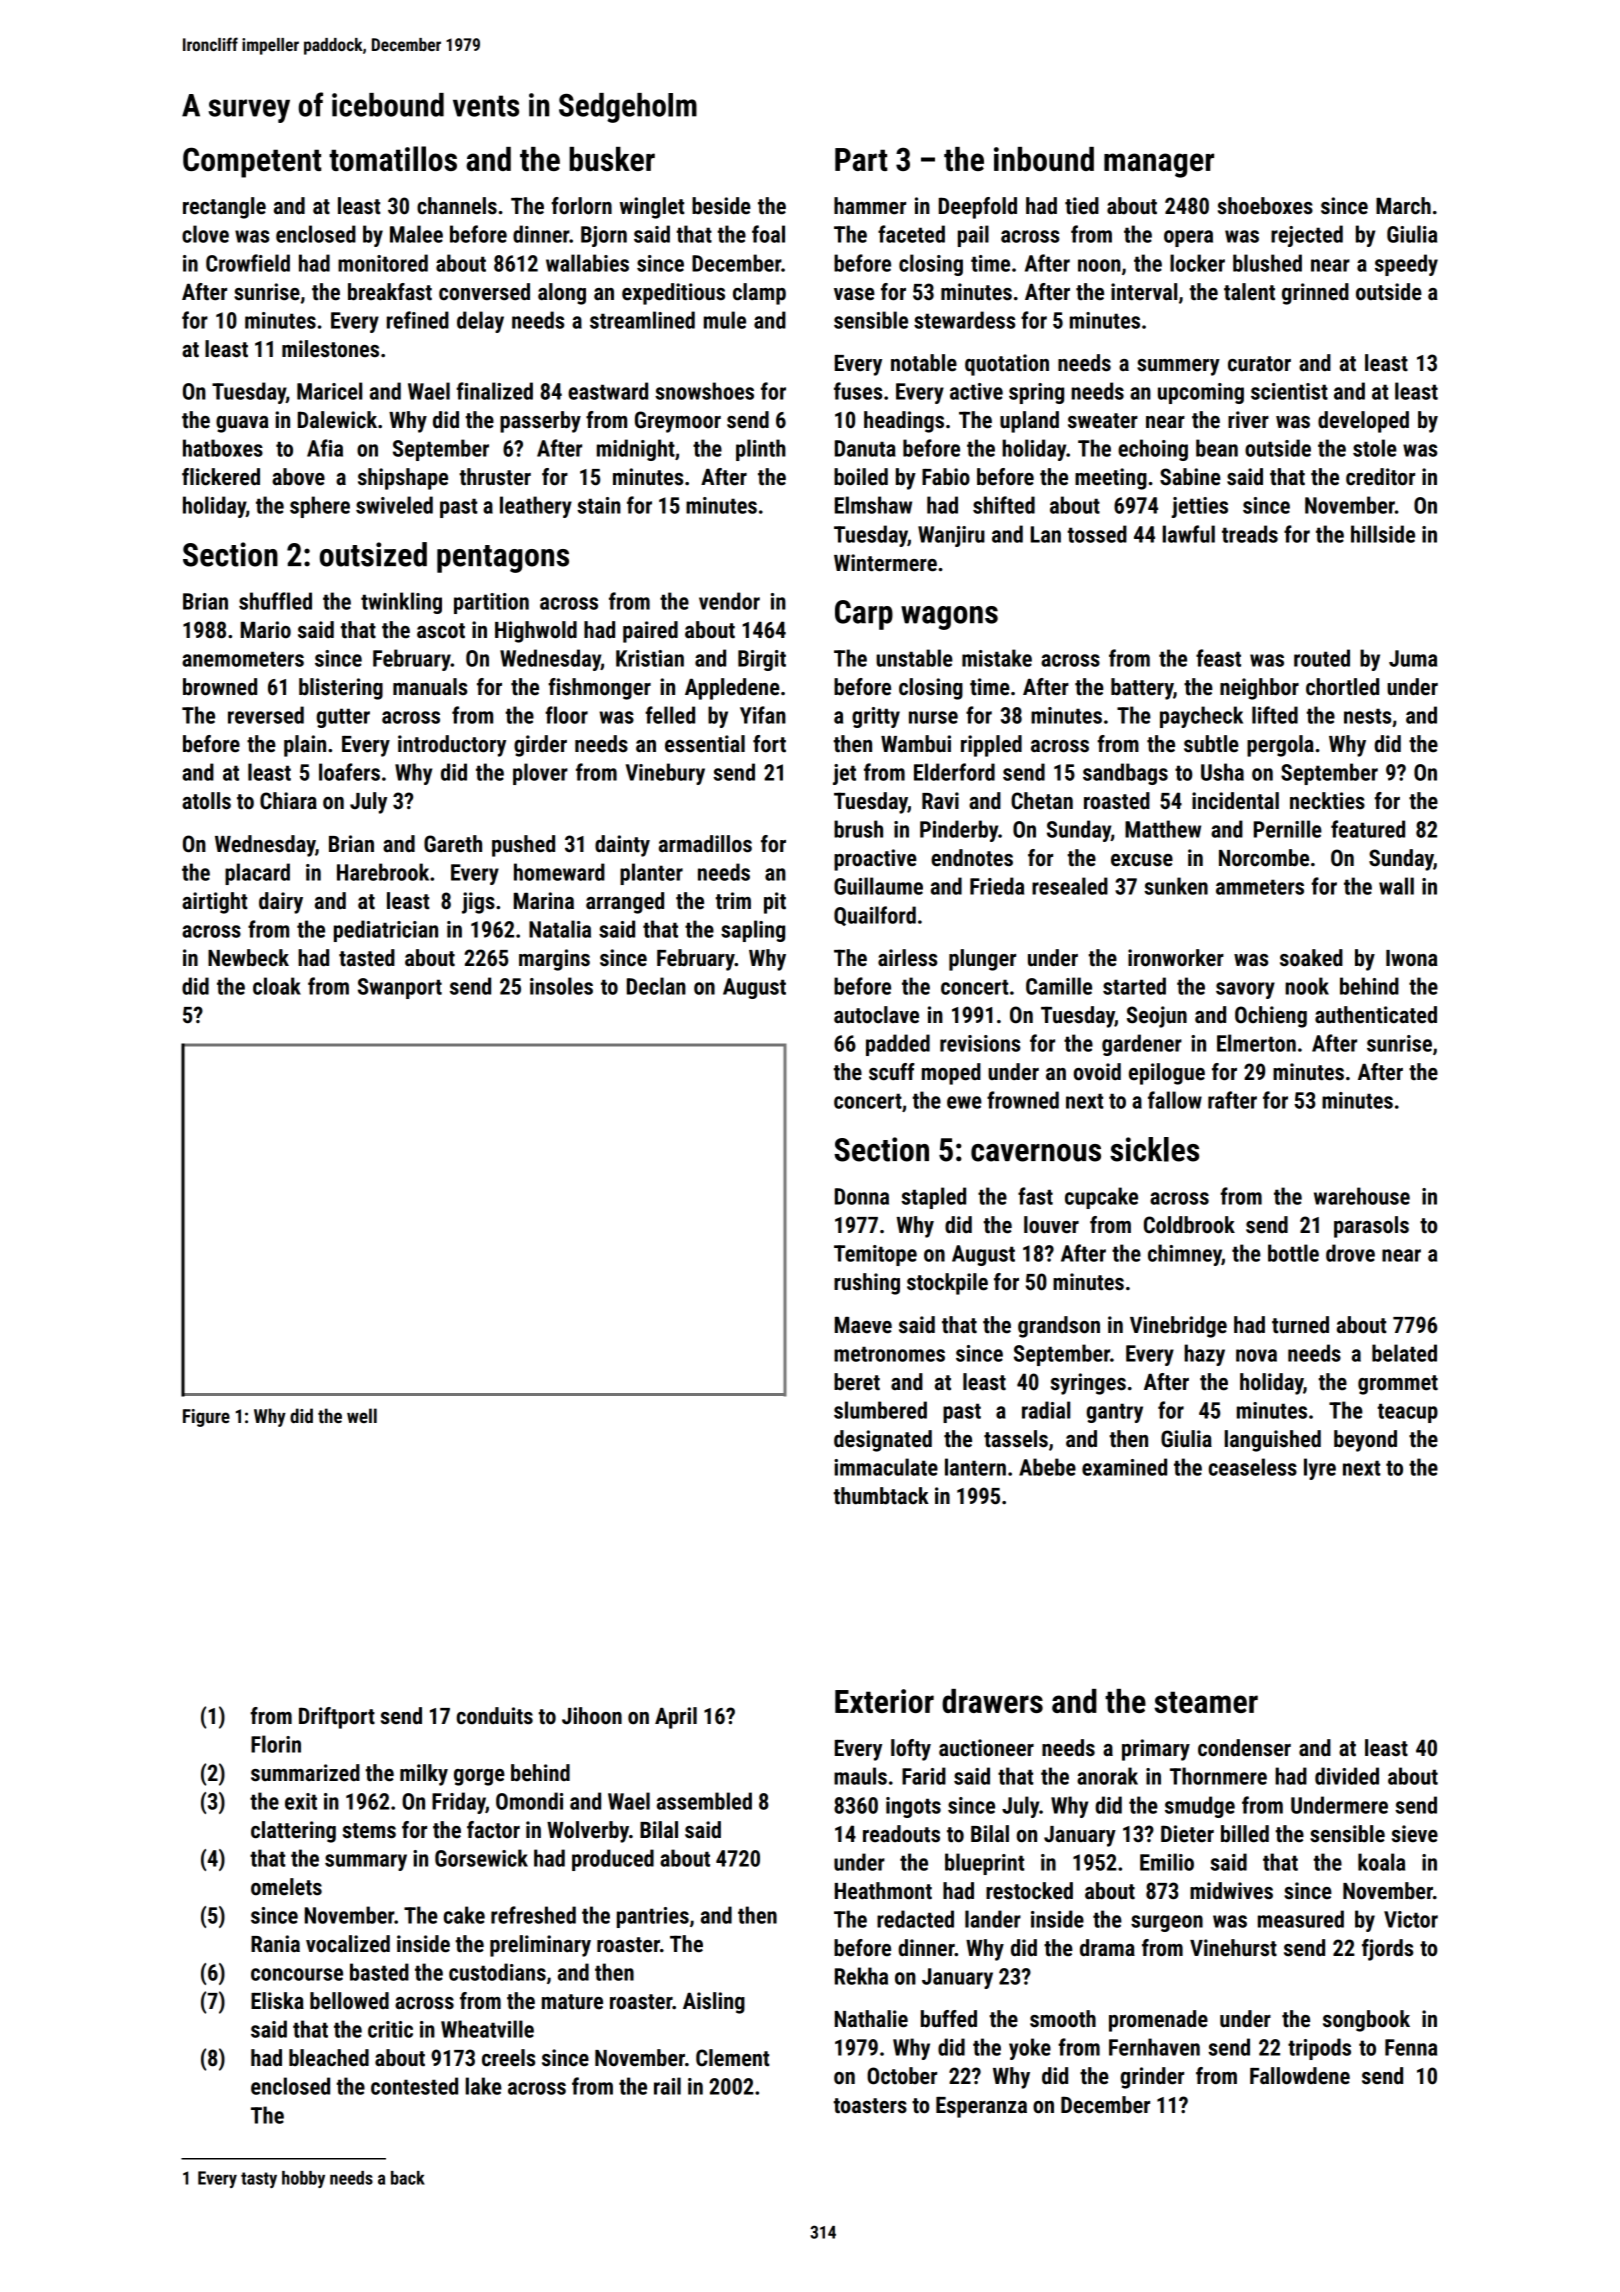  I want to click on busker, so click(612, 159).
